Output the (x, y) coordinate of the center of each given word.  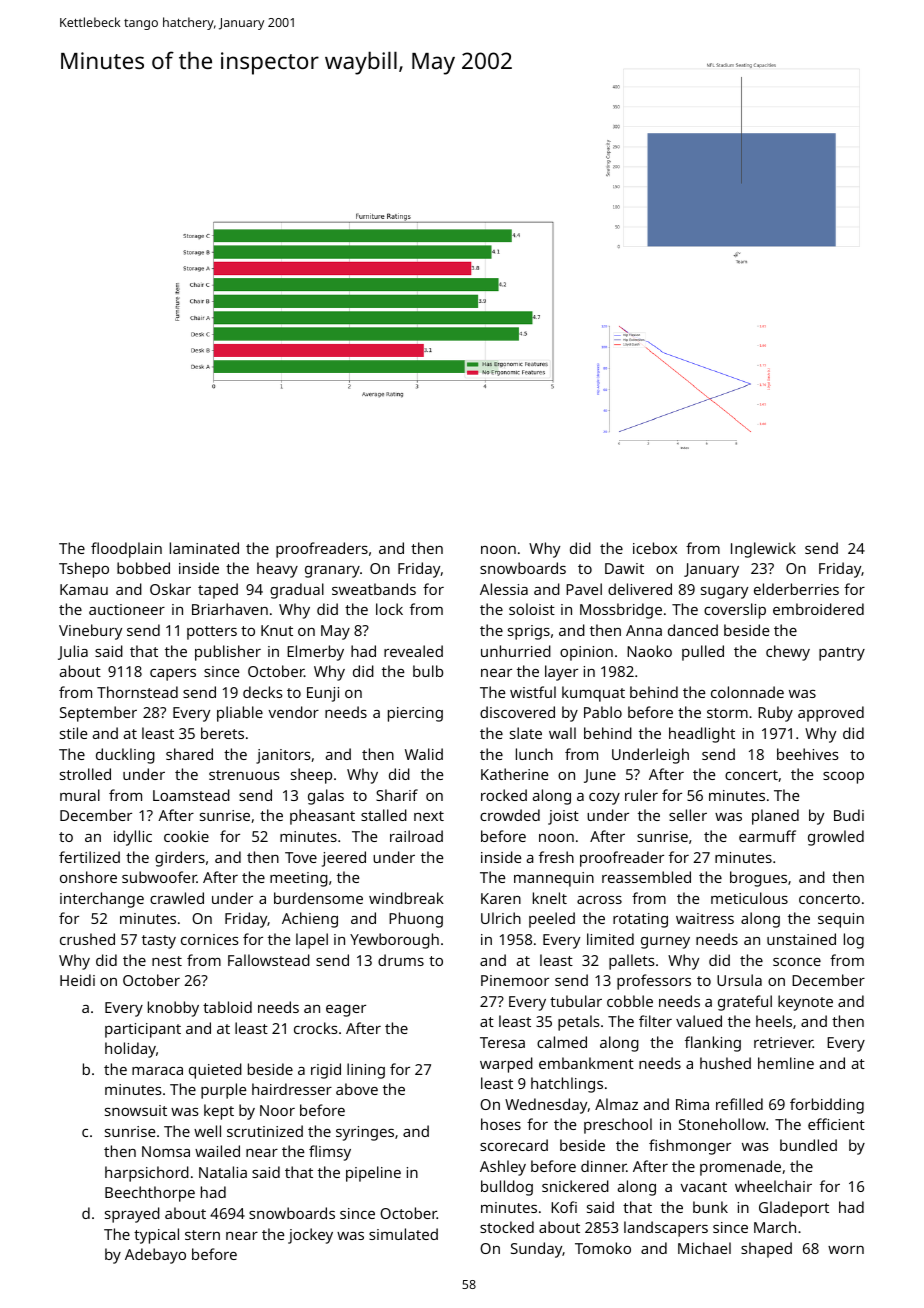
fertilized (89, 857)
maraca (157, 1071)
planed (775, 817)
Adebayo (155, 1256)
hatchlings (567, 1085)
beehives (808, 754)
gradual (297, 591)
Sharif (397, 795)
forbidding (827, 1106)
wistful (533, 692)
